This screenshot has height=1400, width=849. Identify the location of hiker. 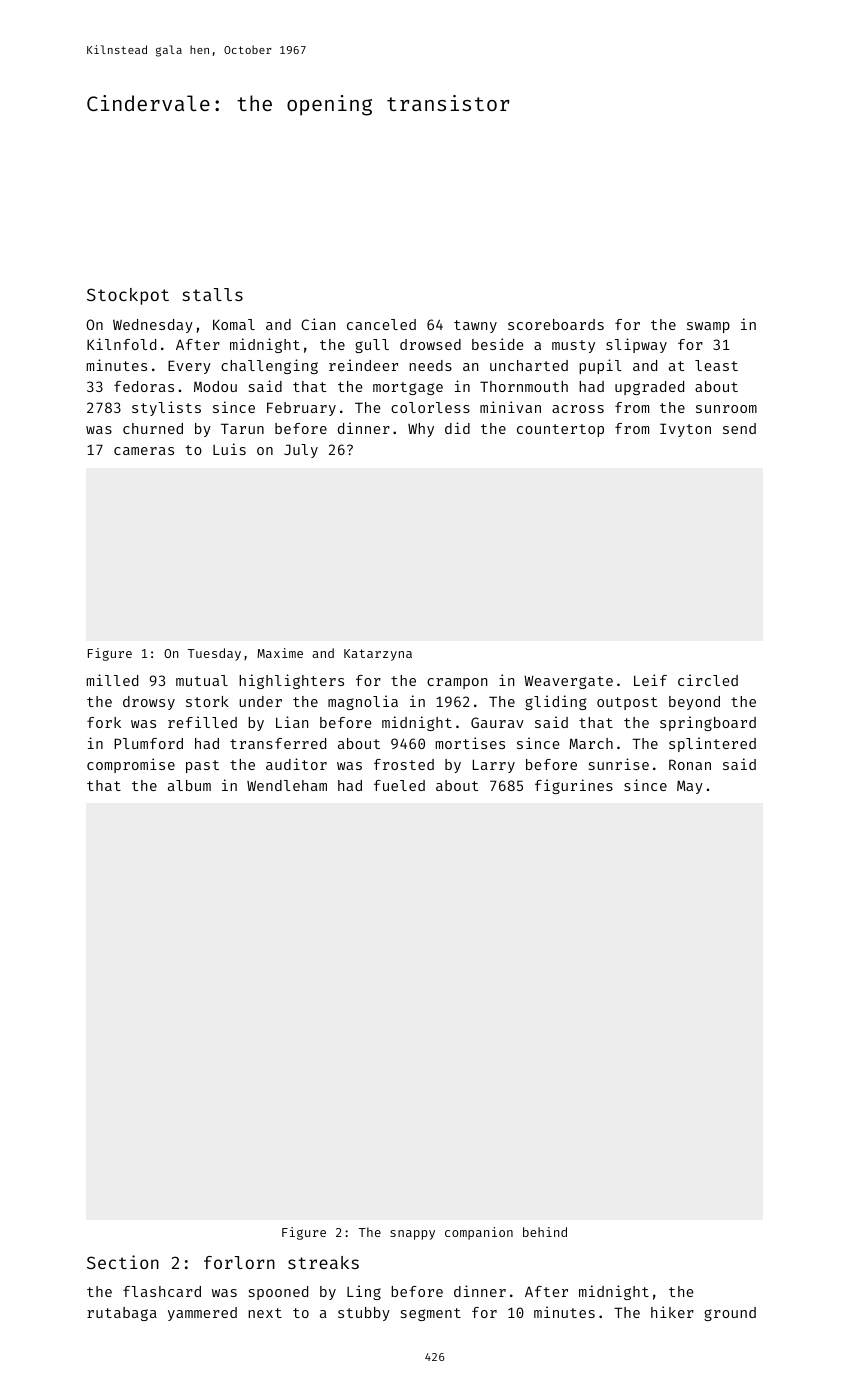
(672, 1312).
